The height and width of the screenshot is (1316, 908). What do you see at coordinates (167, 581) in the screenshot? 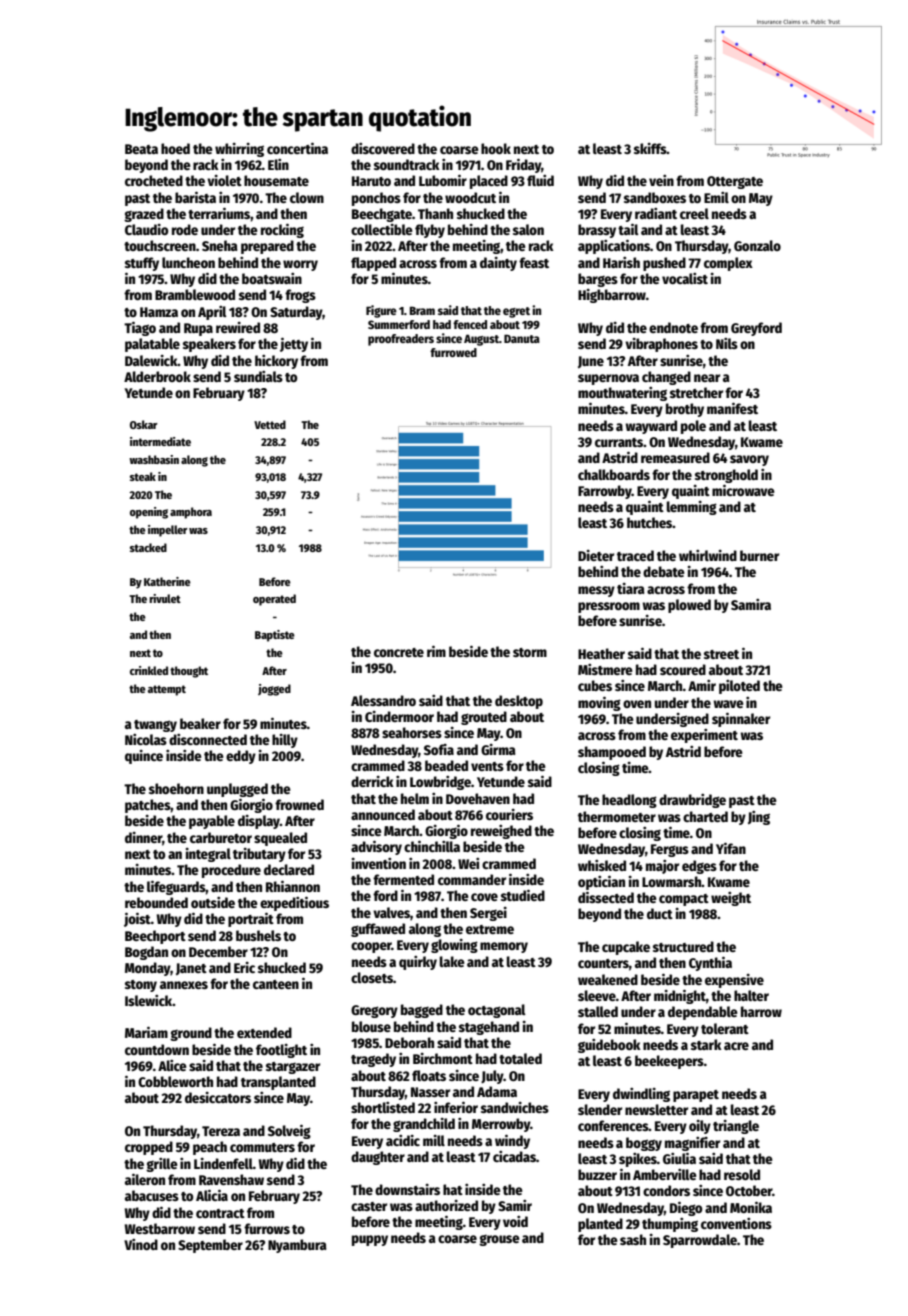
I see `Katherine` at bounding box center [167, 581].
